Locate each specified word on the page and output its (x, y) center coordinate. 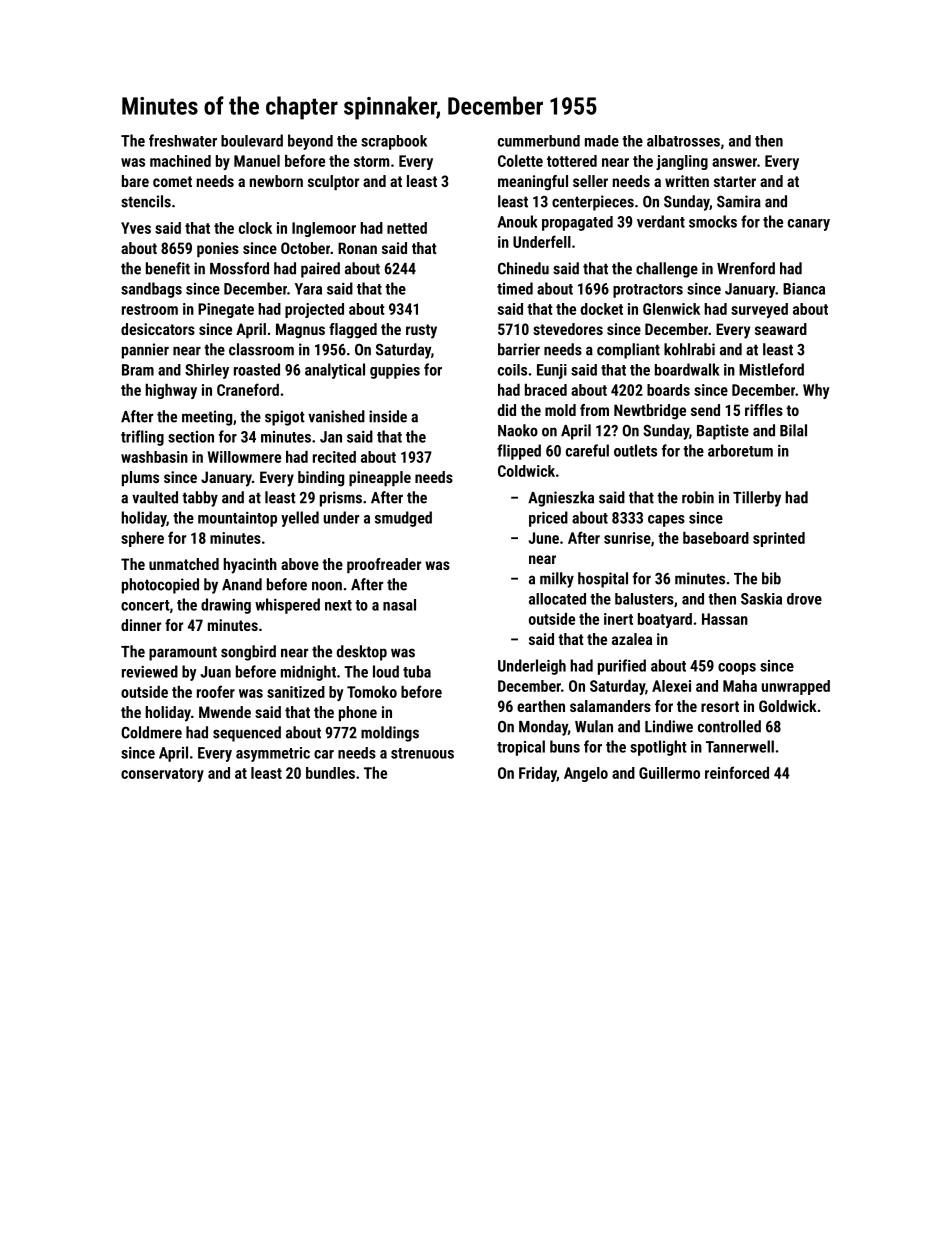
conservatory (162, 775)
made (602, 141)
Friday (538, 774)
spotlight (658, 748)
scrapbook (394, 142)
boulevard (252, 140)
